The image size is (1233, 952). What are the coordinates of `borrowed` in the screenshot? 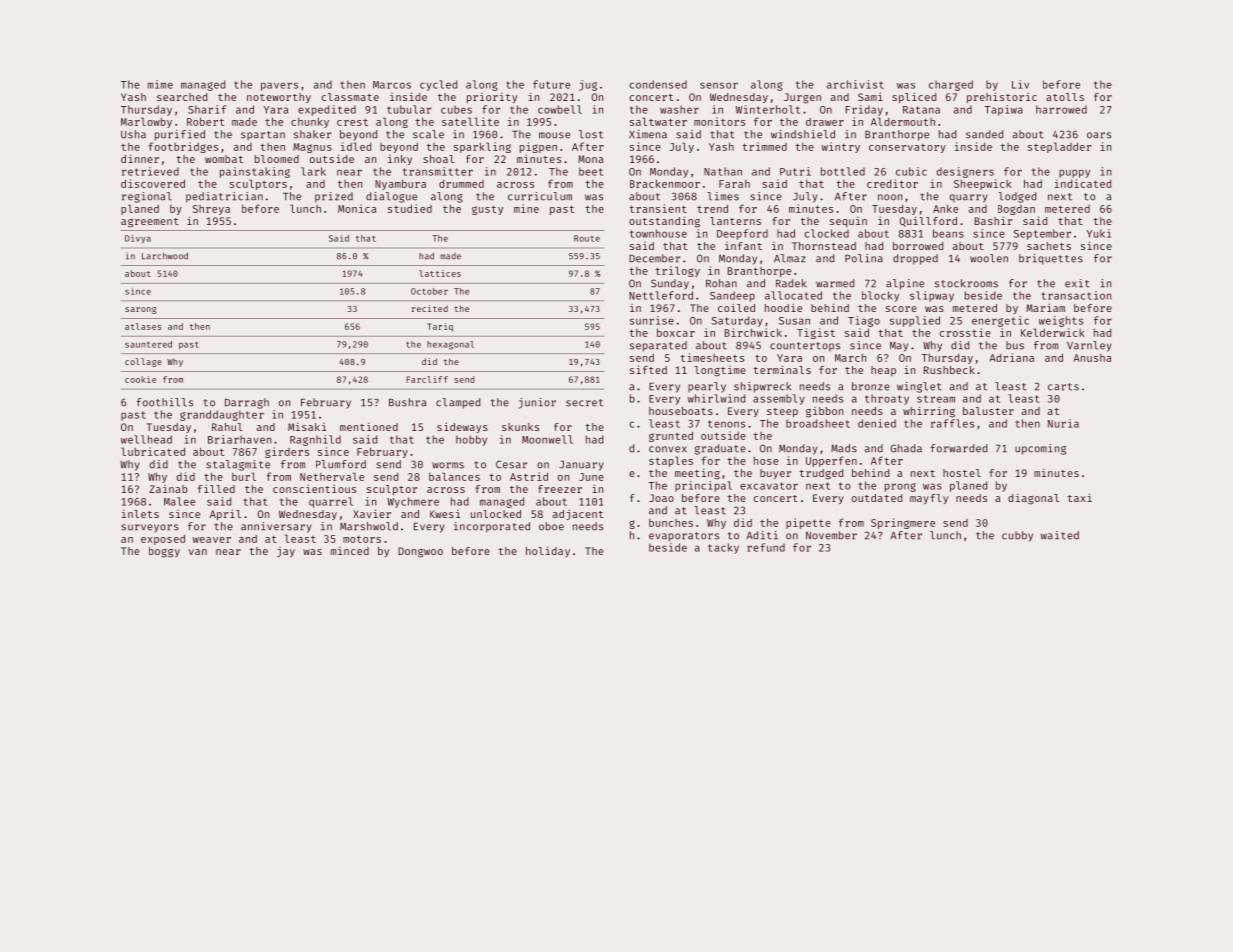 It's located at (918, 246).
